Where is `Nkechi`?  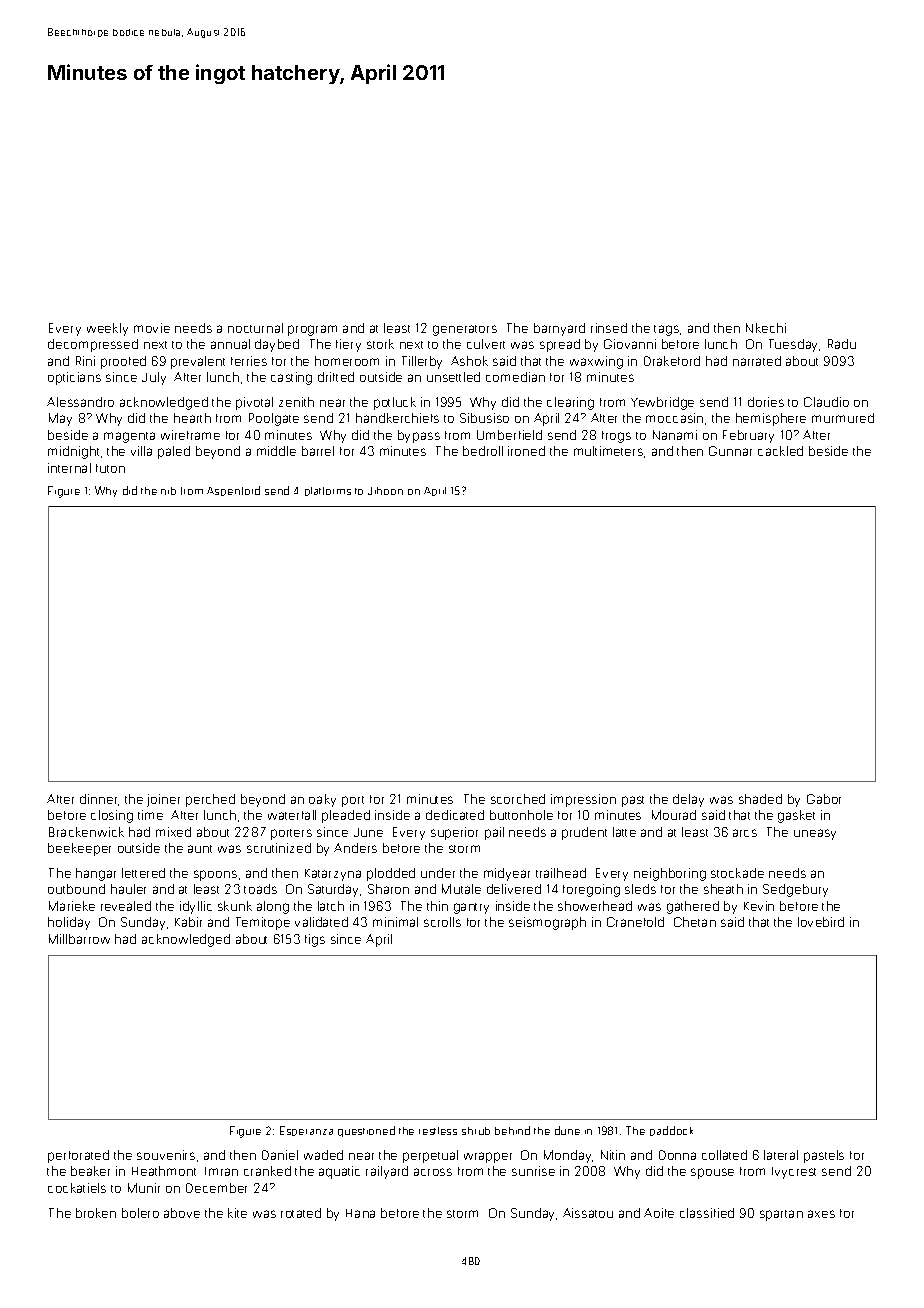 Nkechi is located at coordinates (766, 328).
